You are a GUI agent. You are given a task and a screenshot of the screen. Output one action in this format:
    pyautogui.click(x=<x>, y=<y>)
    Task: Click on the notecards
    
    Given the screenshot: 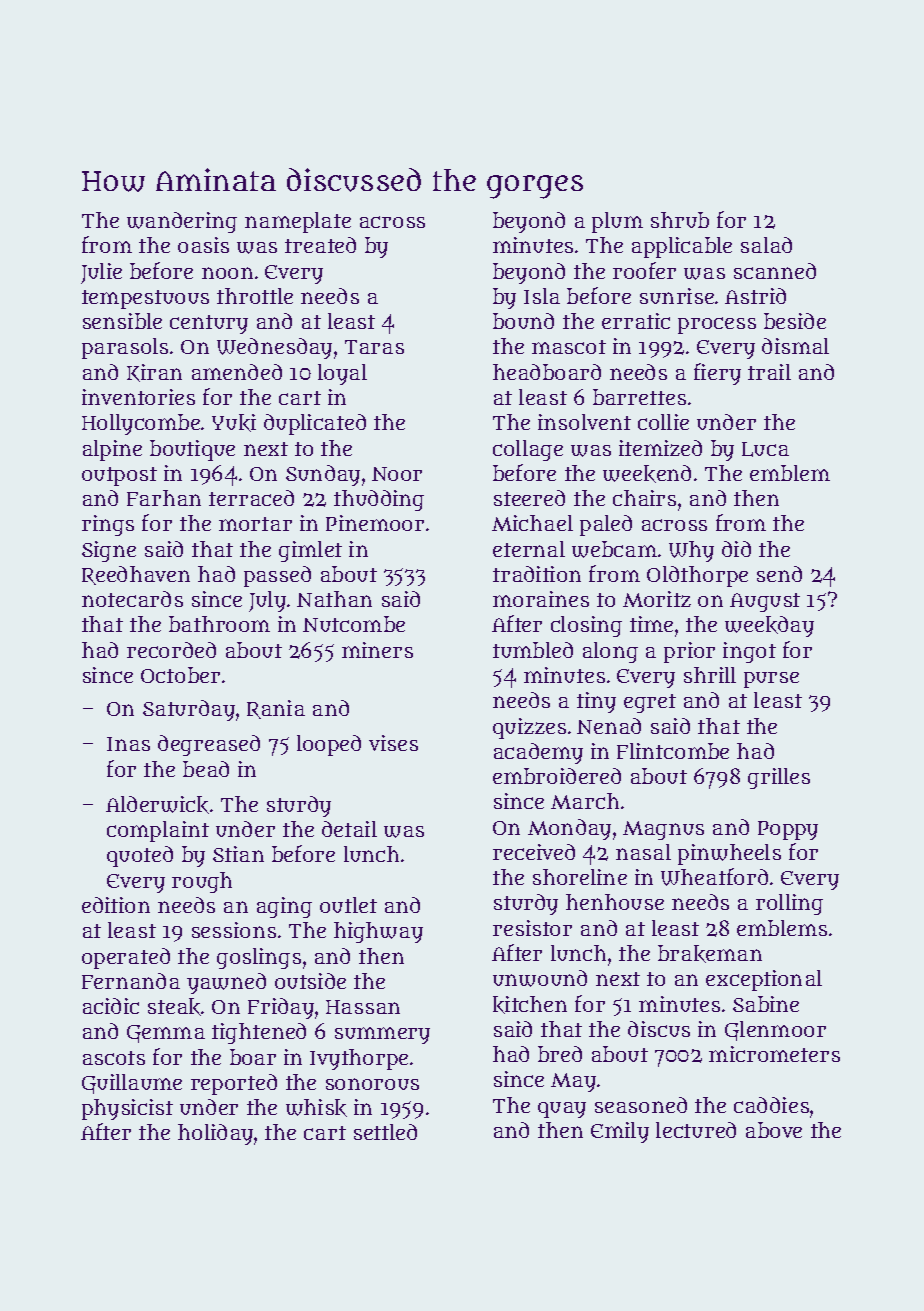 What is the action you would take?
    pyautogui.click(x=132, y=599)
